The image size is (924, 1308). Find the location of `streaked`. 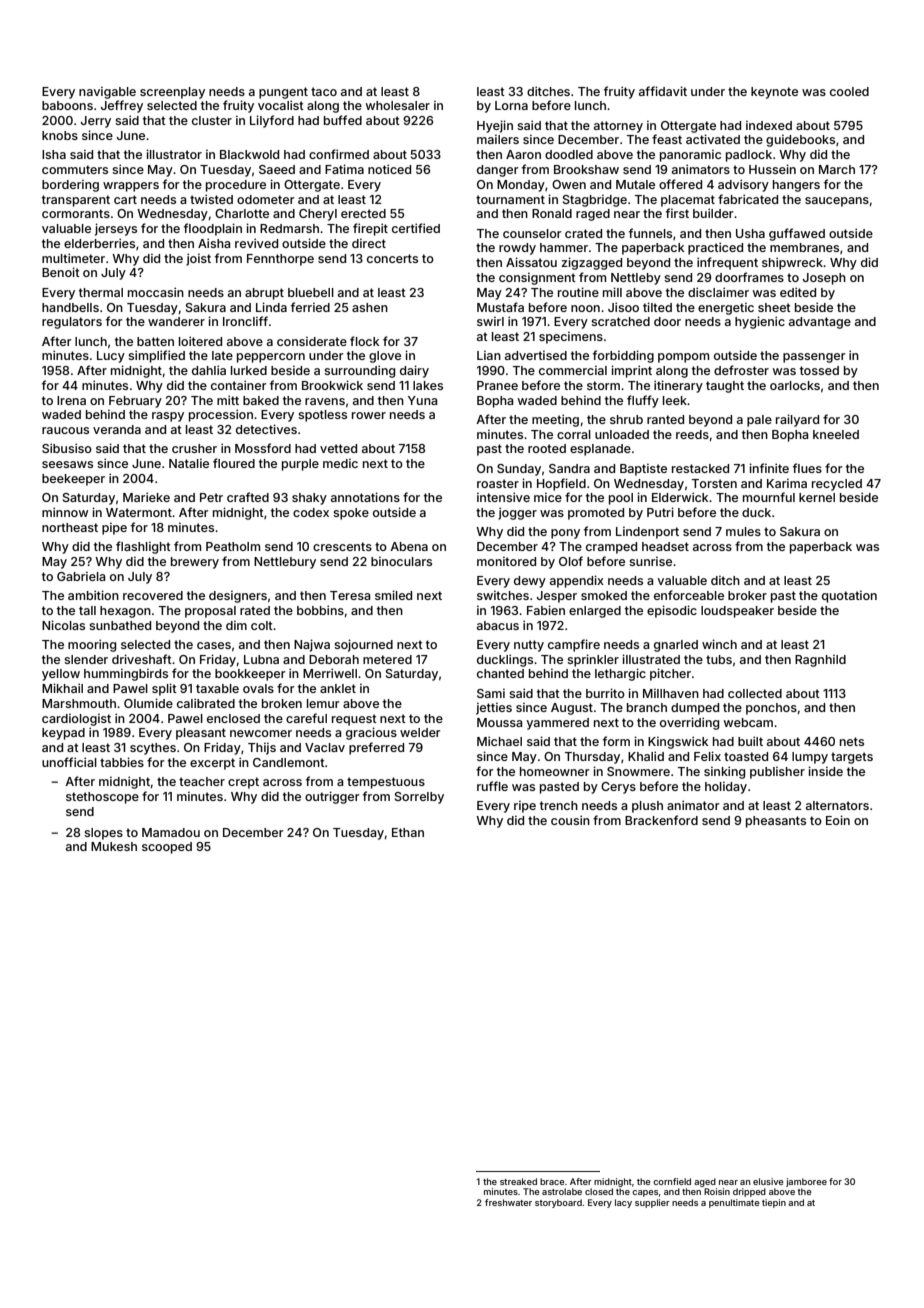

streaked is located at coordinates (518, 1181).
